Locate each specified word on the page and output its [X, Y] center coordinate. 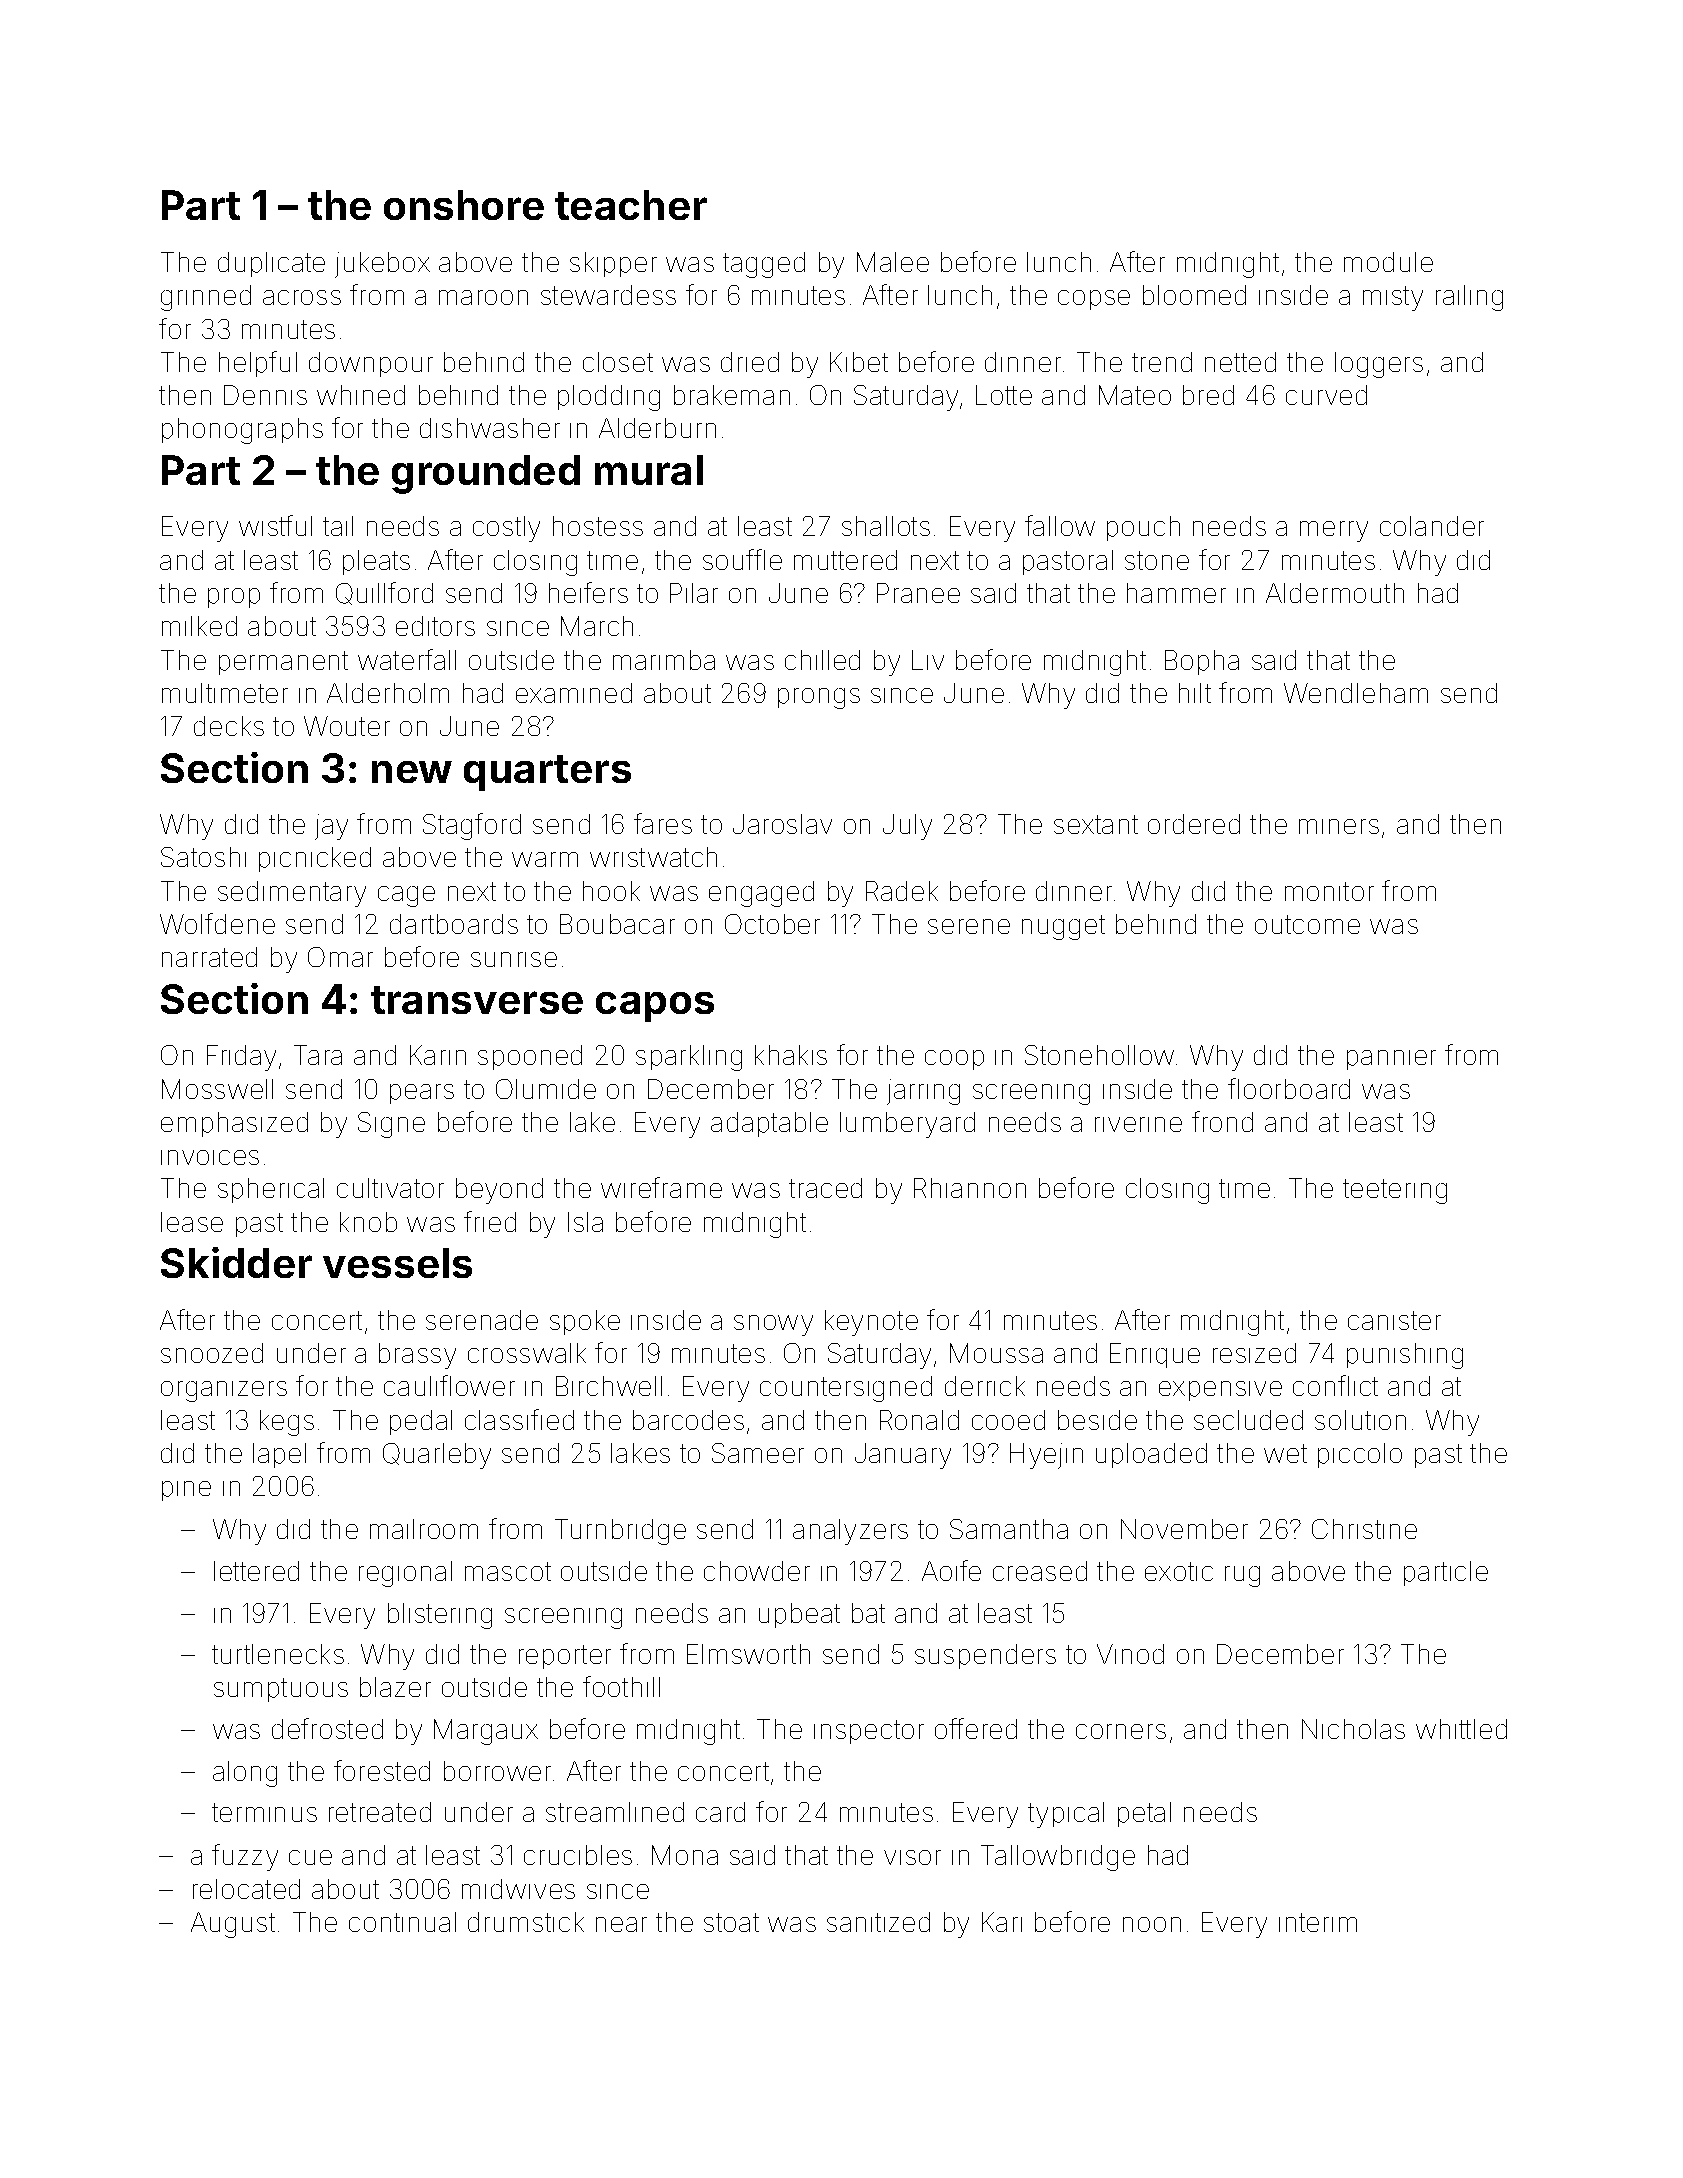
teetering [1395, 1191]
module [1388, 262]
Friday [241, 1058]
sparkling [689, 1058]
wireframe [661, 1187]
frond [1222, 1121]
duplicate [271, 264]
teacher [631, 205]
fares [663, 823]
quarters [547, 773]
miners [1339, 826]
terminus [264, 1812]
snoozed [212, 1353]
